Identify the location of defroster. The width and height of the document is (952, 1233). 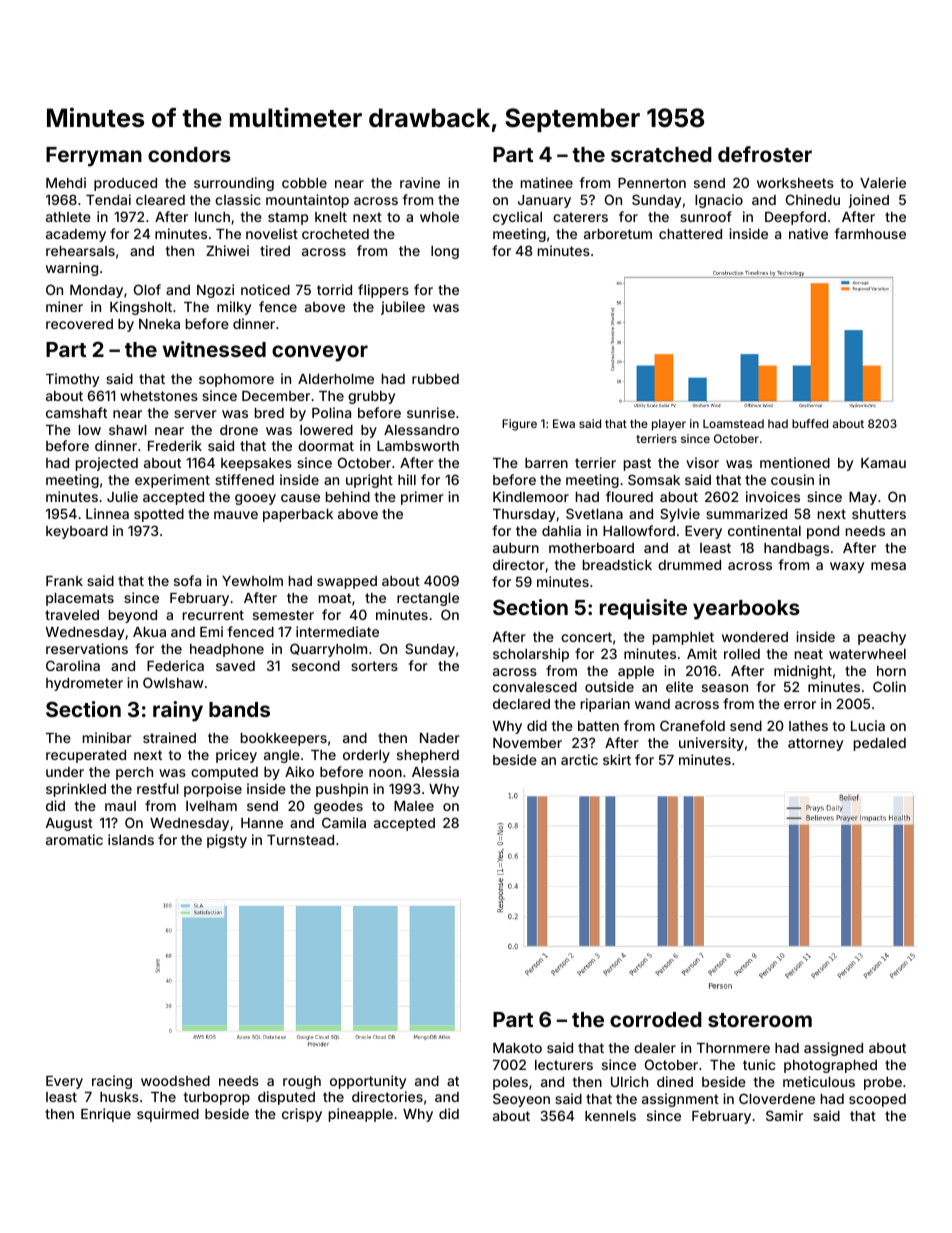
(765, 154).
